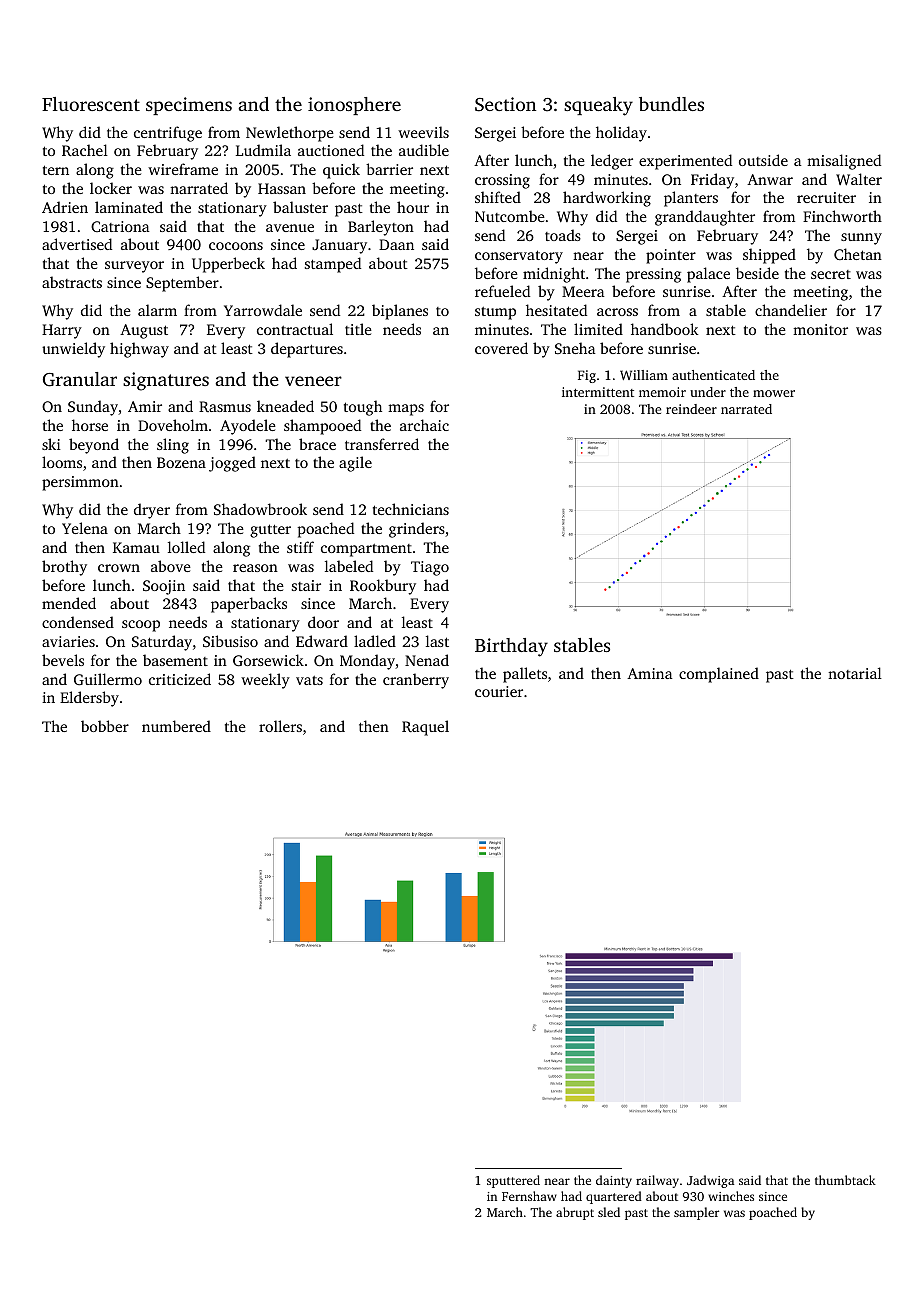 The height and width of the screenshot is (1308, 924). What do you see at coordinates (831, 274) in the screenshot?
I see `secret` at bounding box center [831, 274].
